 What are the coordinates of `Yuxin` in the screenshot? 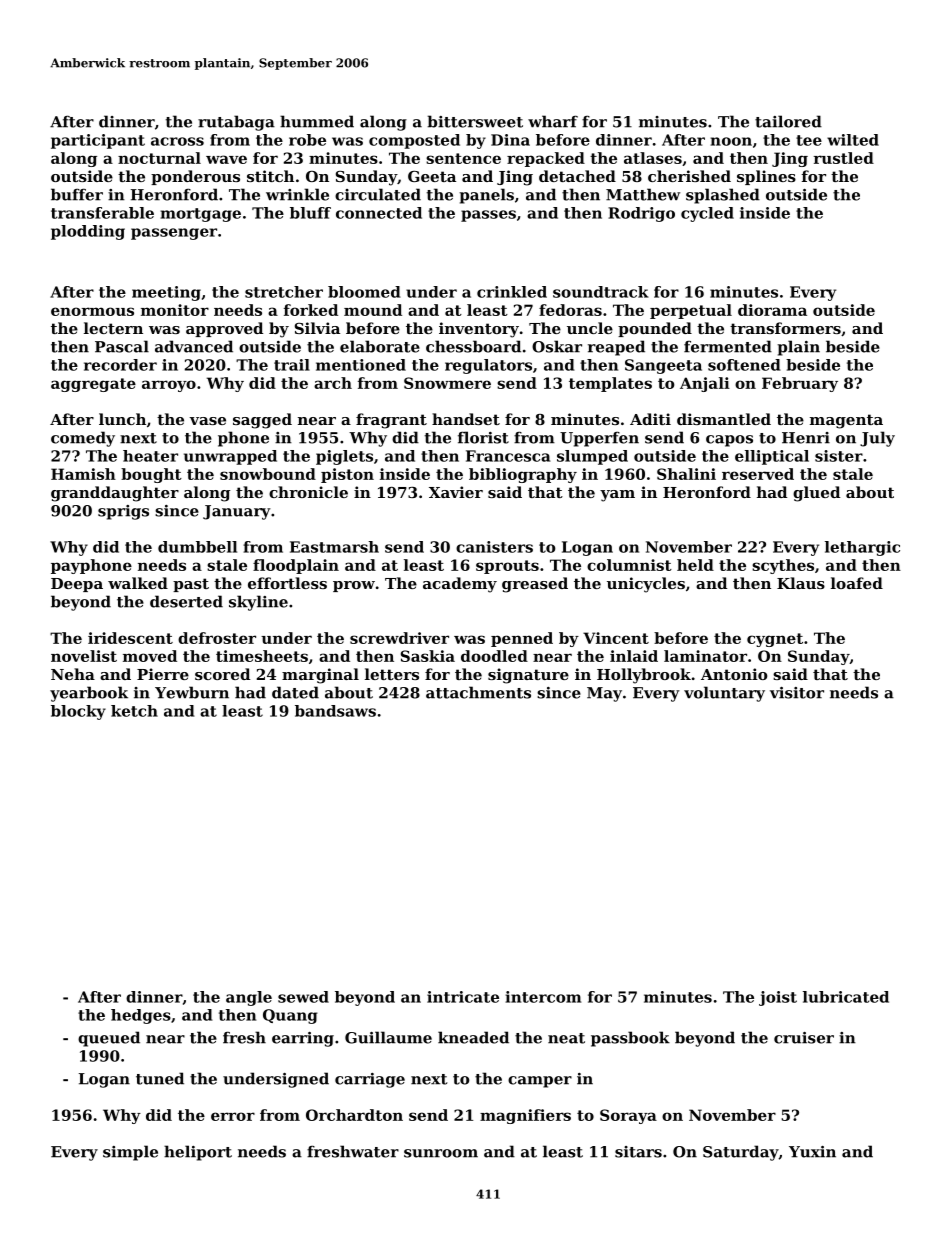 It's located at (812, 1152).
